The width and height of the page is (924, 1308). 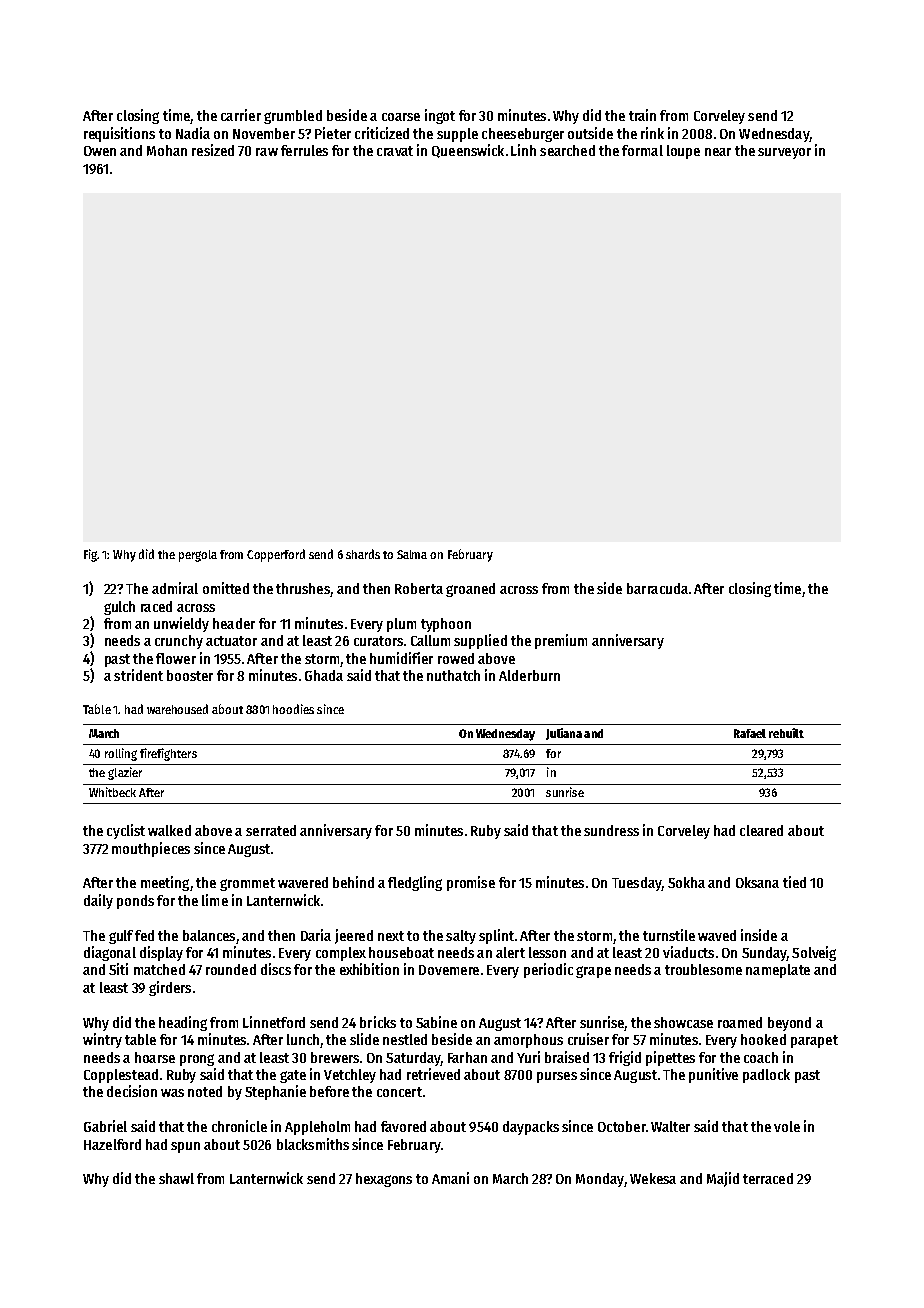 I want to click on ingot, so click(x=440, y=116).
